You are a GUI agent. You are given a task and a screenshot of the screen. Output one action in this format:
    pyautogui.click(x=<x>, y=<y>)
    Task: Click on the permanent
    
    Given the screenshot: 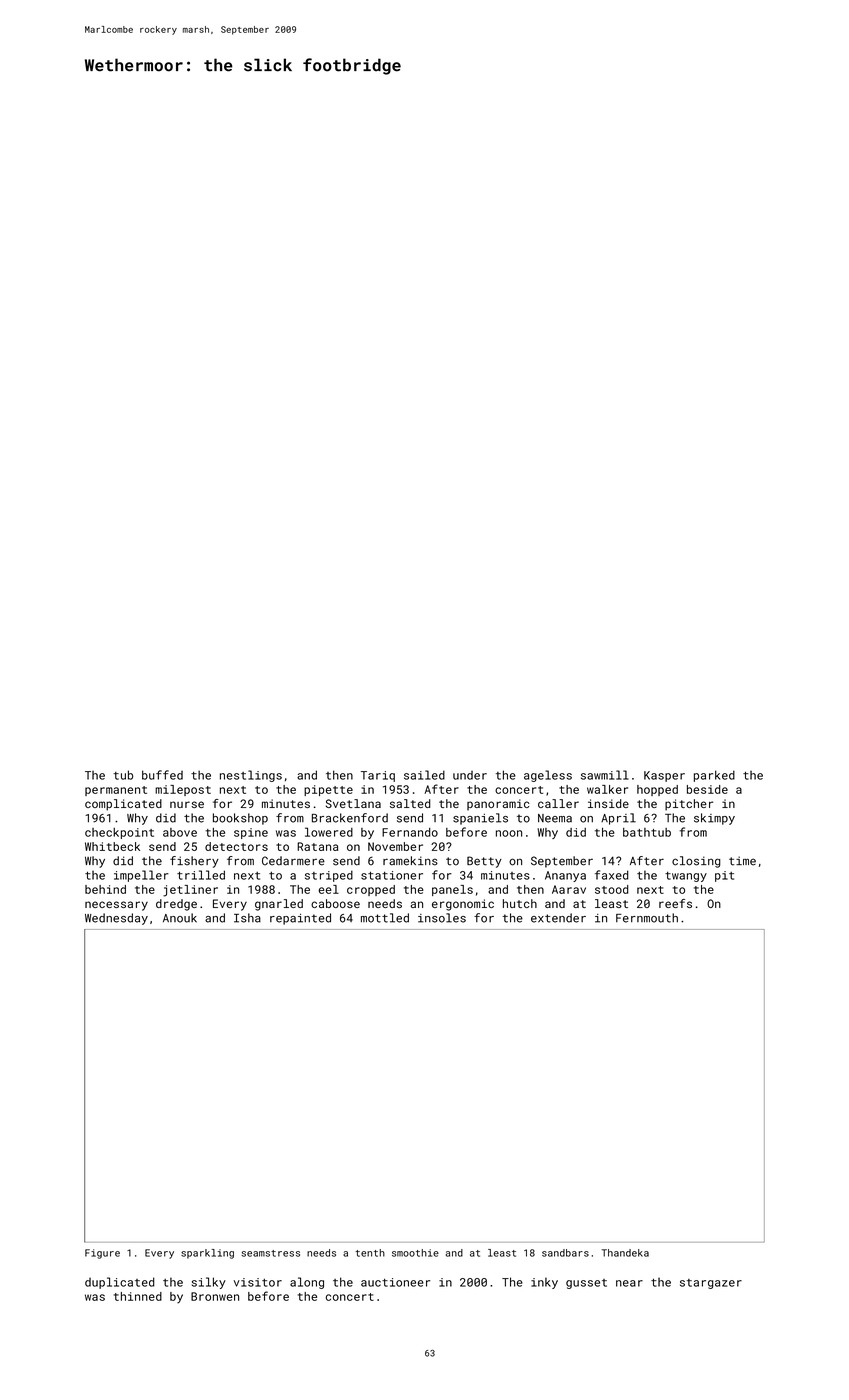 What is the action you would take?
    pyautogui.click(x=116, y=791)
